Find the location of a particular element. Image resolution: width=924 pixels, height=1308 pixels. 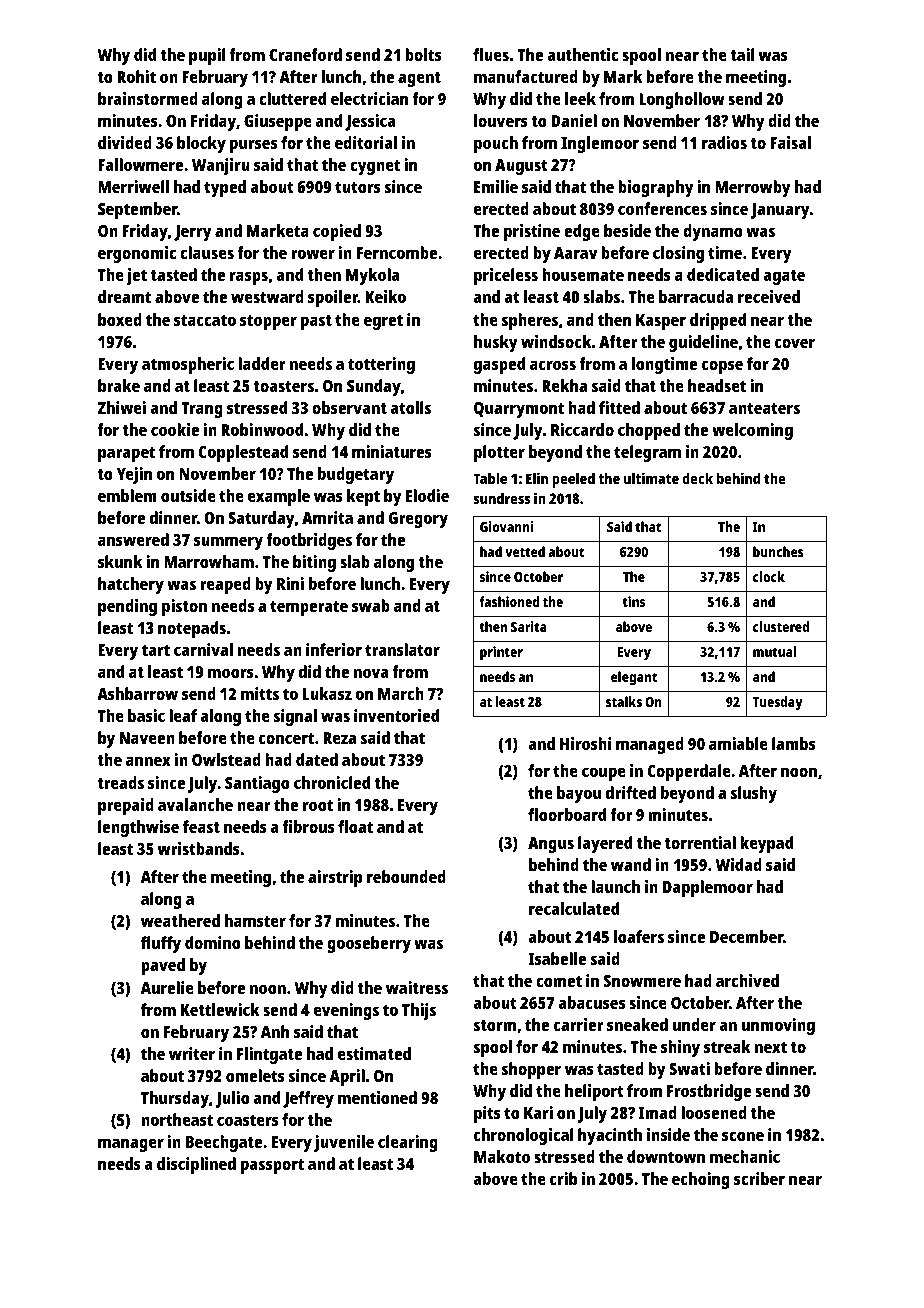

bolts is located at coordinates (423, 54).
